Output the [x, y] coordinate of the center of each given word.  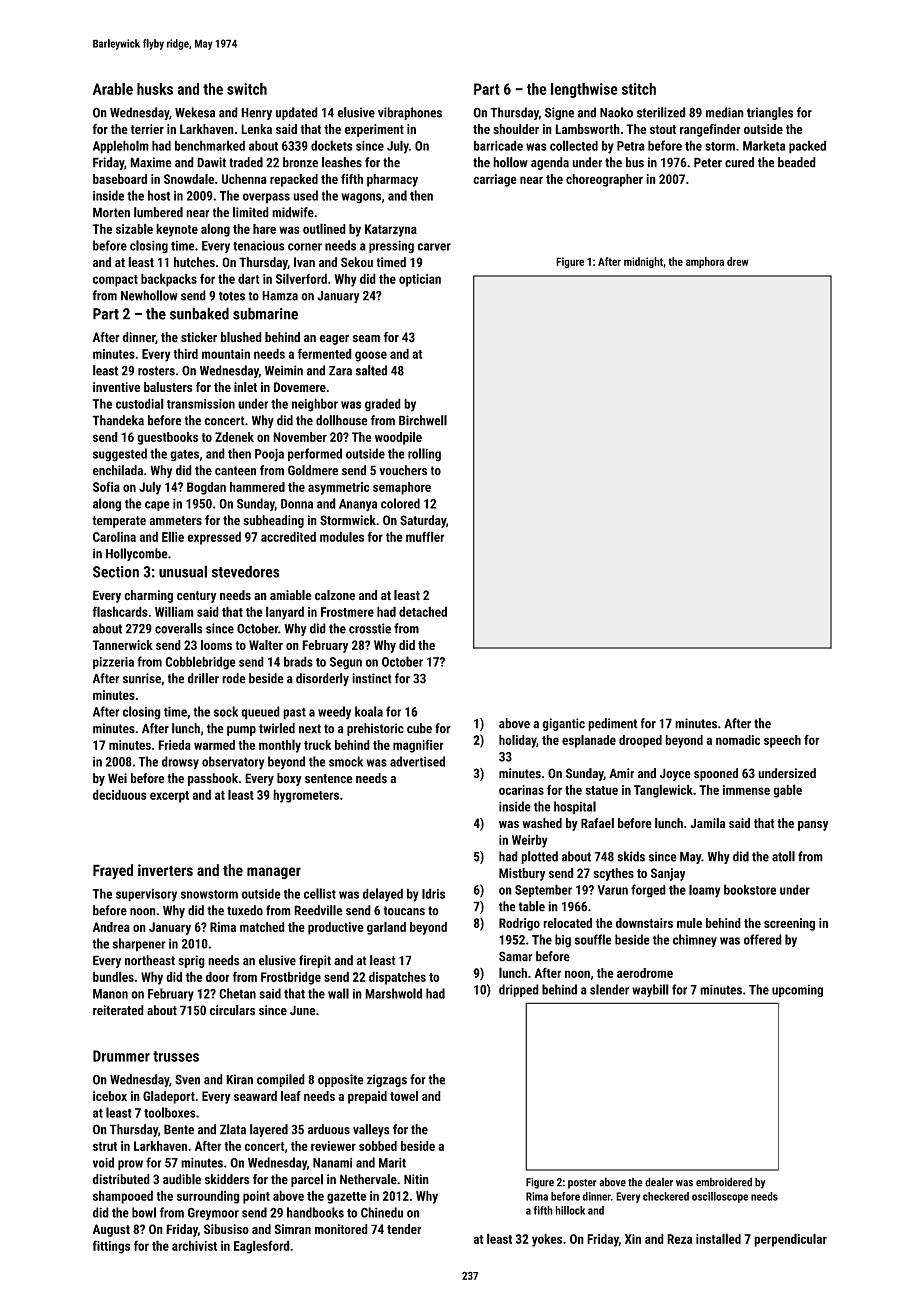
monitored [341, 1229]
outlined [324, 228]
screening [789, 924]
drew [738, 261]
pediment [613, 724]
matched [262, 927]
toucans [404, 911]
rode [234, 678]
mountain [226, 354]
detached [423, 611]
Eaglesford [262, 1247]
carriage [495, 180]
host [159, 195]
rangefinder [710, 130]
